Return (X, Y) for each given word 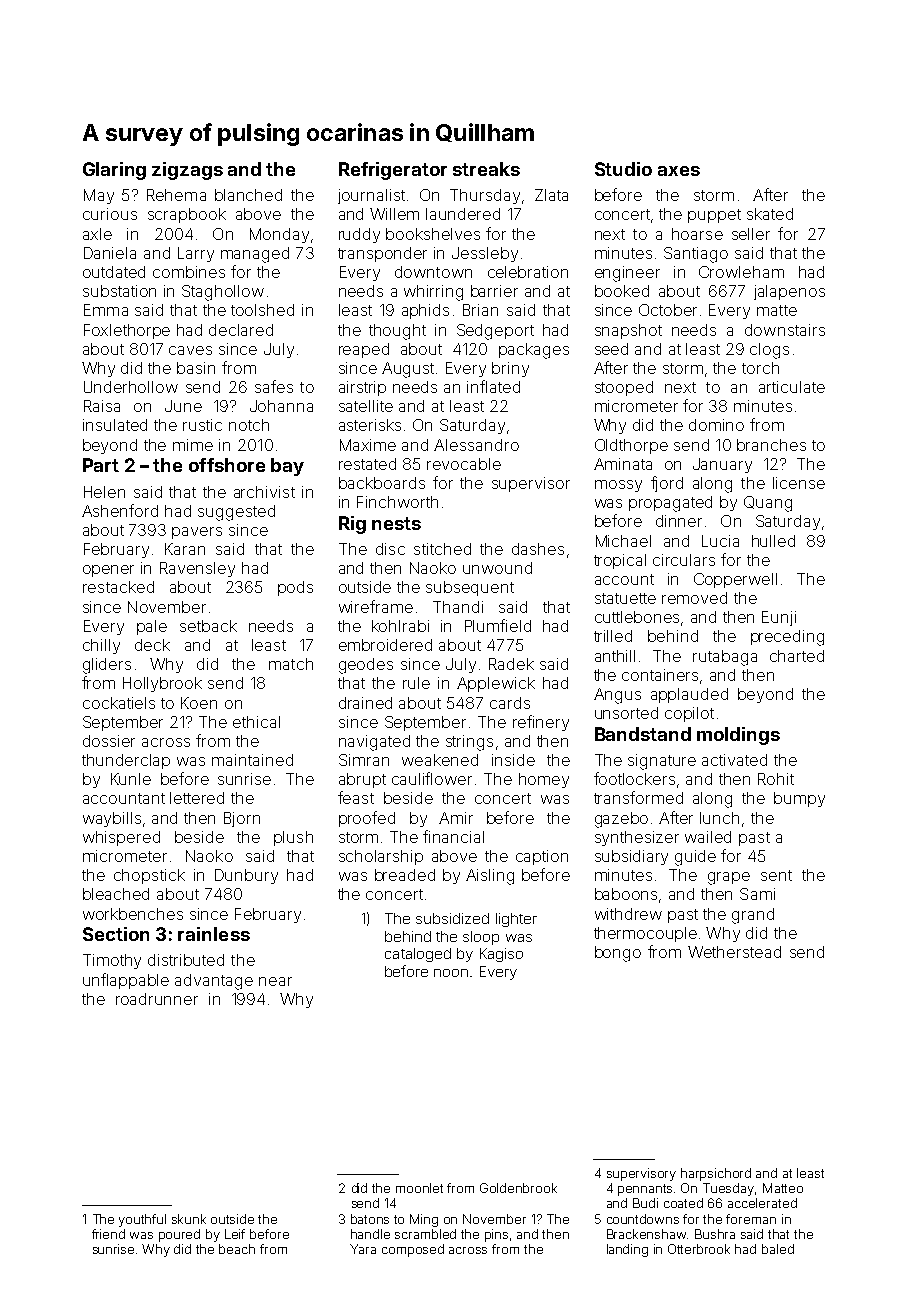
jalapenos (789, 292)
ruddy (359, 235)
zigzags (187, 171)
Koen (199, 703)
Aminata (623, 464)
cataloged (418, 955)
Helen (104, 492)
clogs (769, 351)
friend (108, 1234)
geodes (366, 666)
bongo (618, 954)
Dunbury (246, 876)
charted (797, 656)
